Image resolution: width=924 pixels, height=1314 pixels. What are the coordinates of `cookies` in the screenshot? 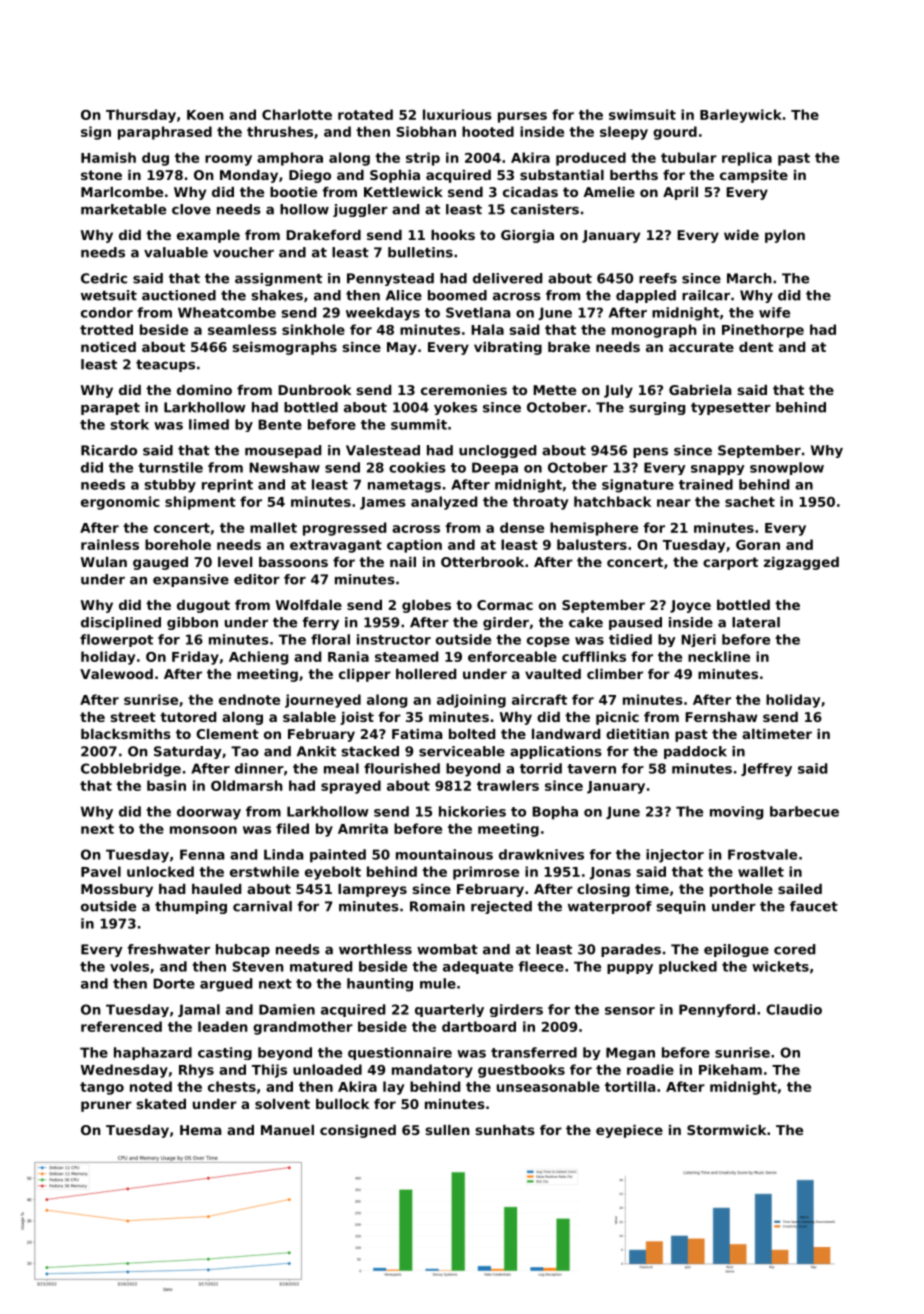 It's located at (417, 467).
